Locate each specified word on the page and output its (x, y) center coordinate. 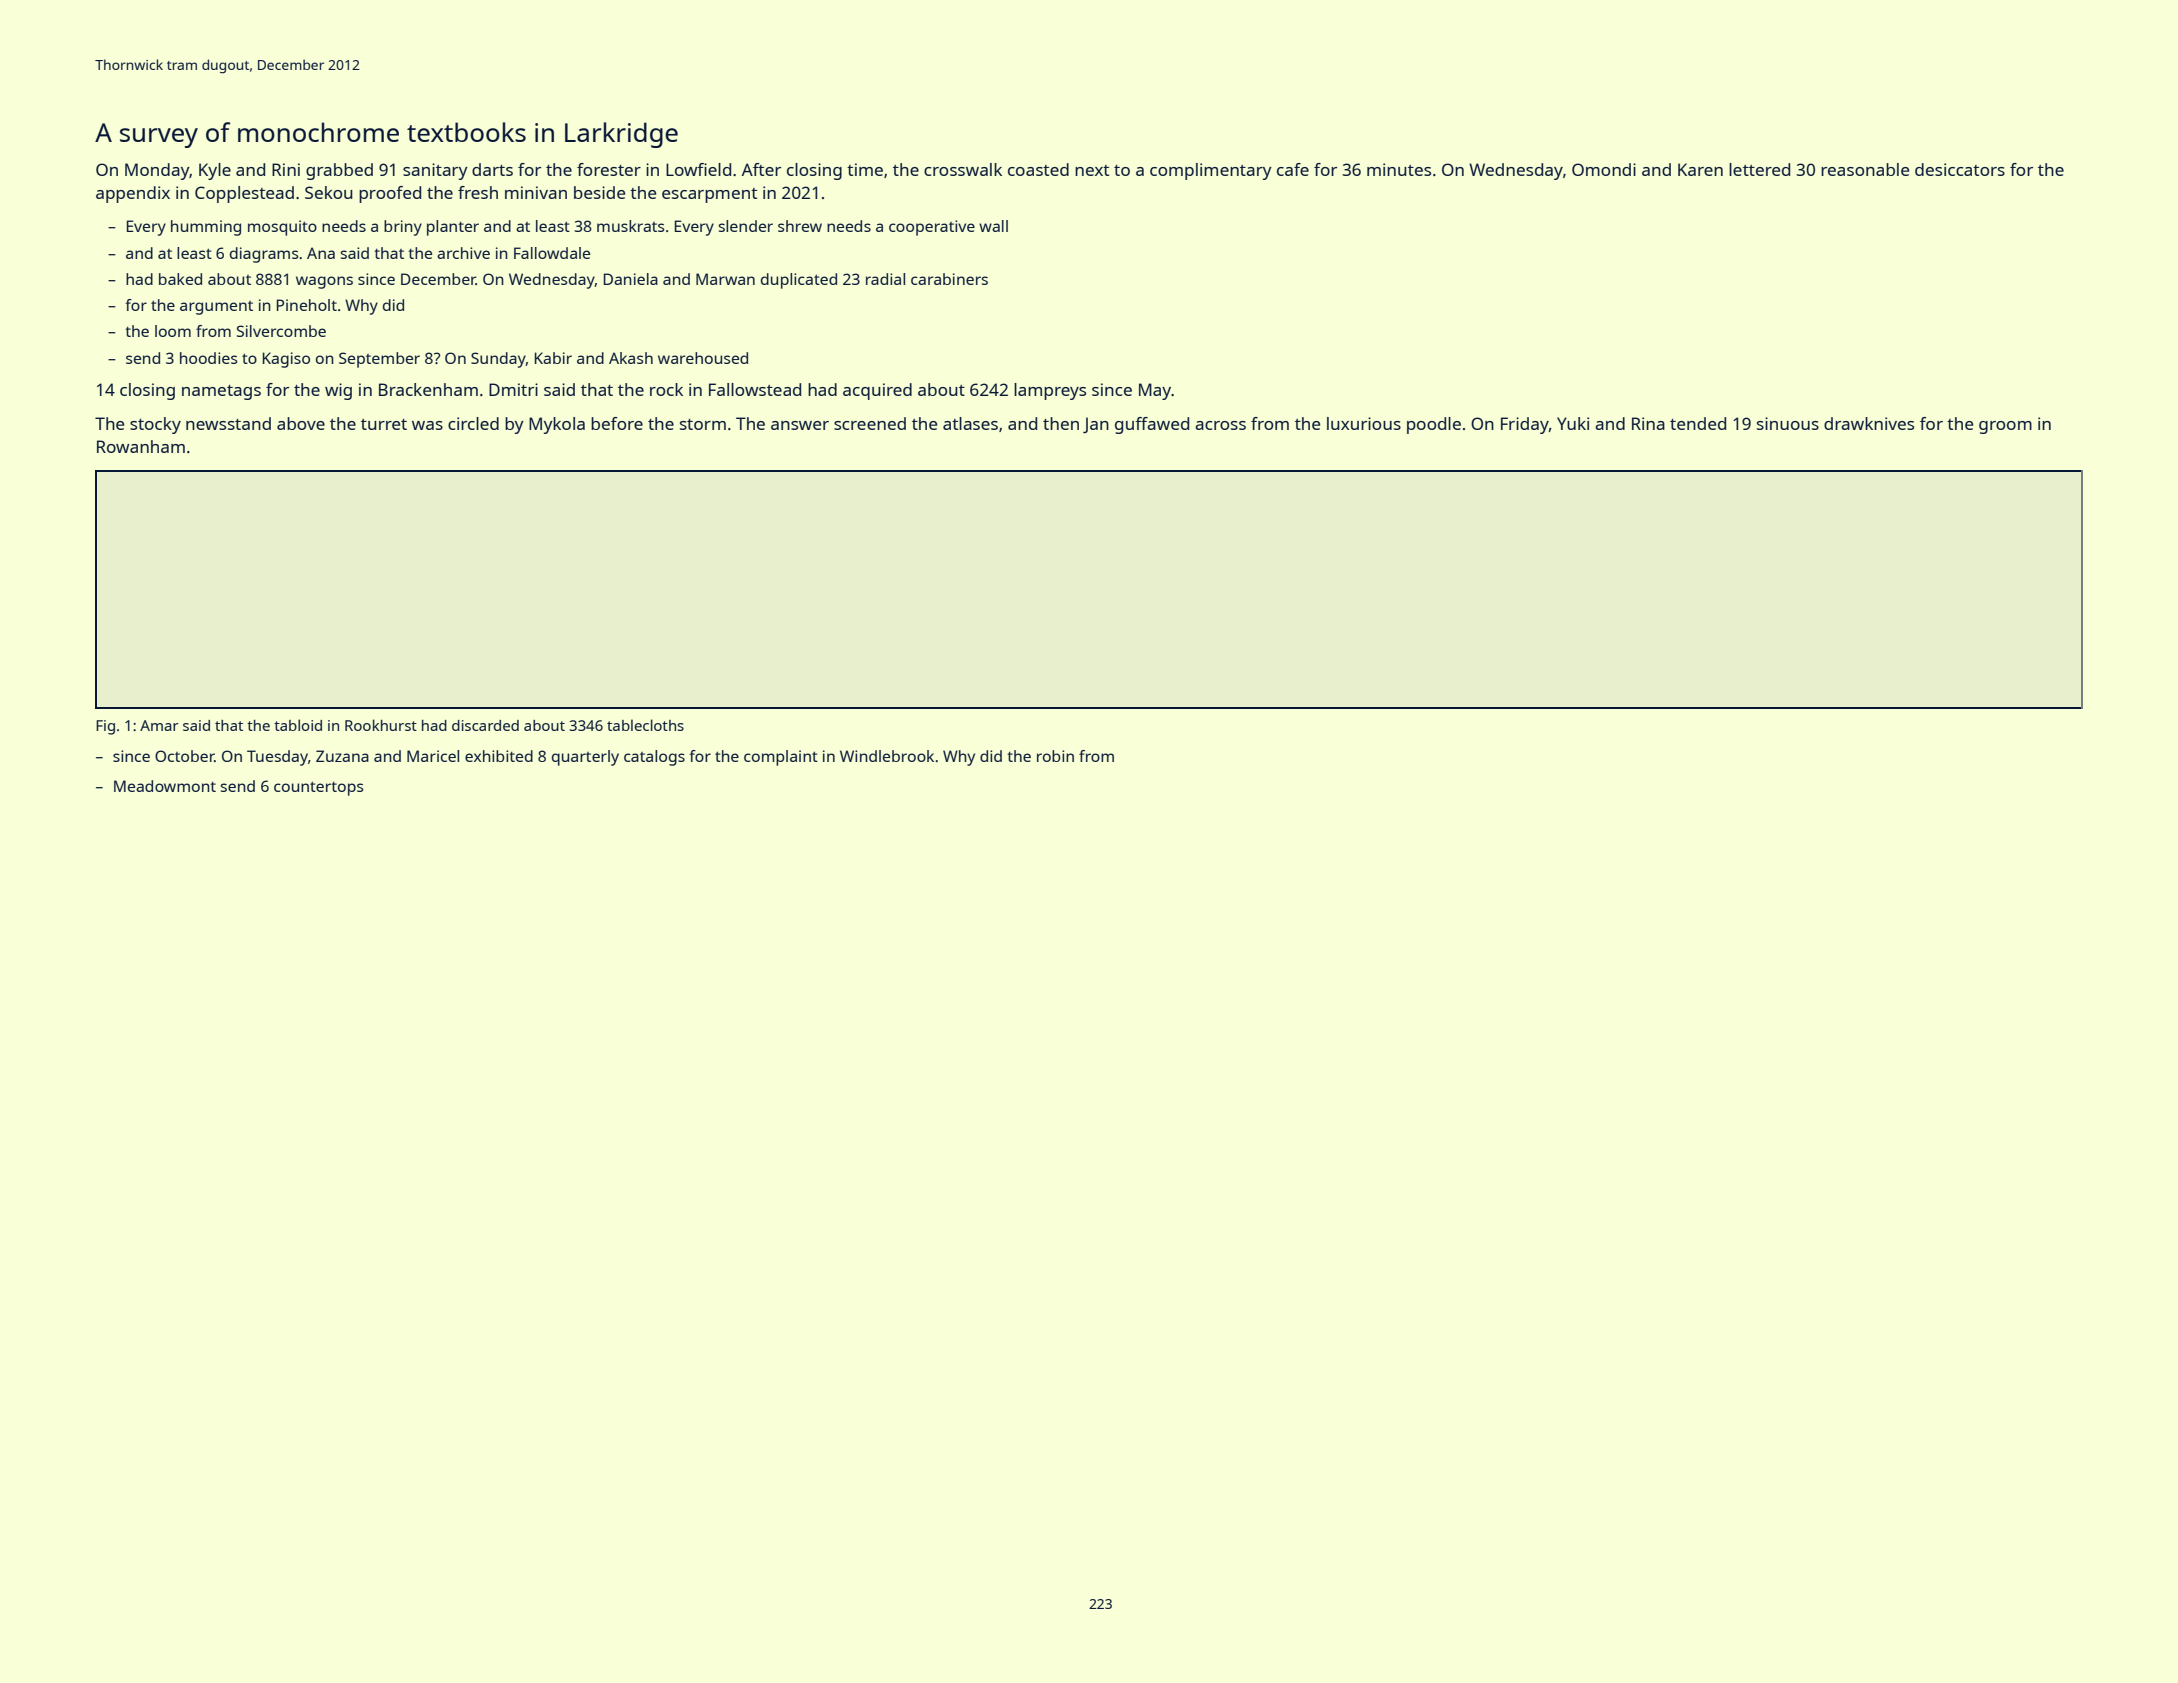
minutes (1399, 169)
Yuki (1573, 423)
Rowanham (141, 446)
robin (1055, 756)
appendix (133, 194)
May (1155, 391)
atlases (970, 423)
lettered (1759, 169)
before (617, 423)
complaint (781, 758)
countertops (319, 788)
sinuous (1788, 423)
